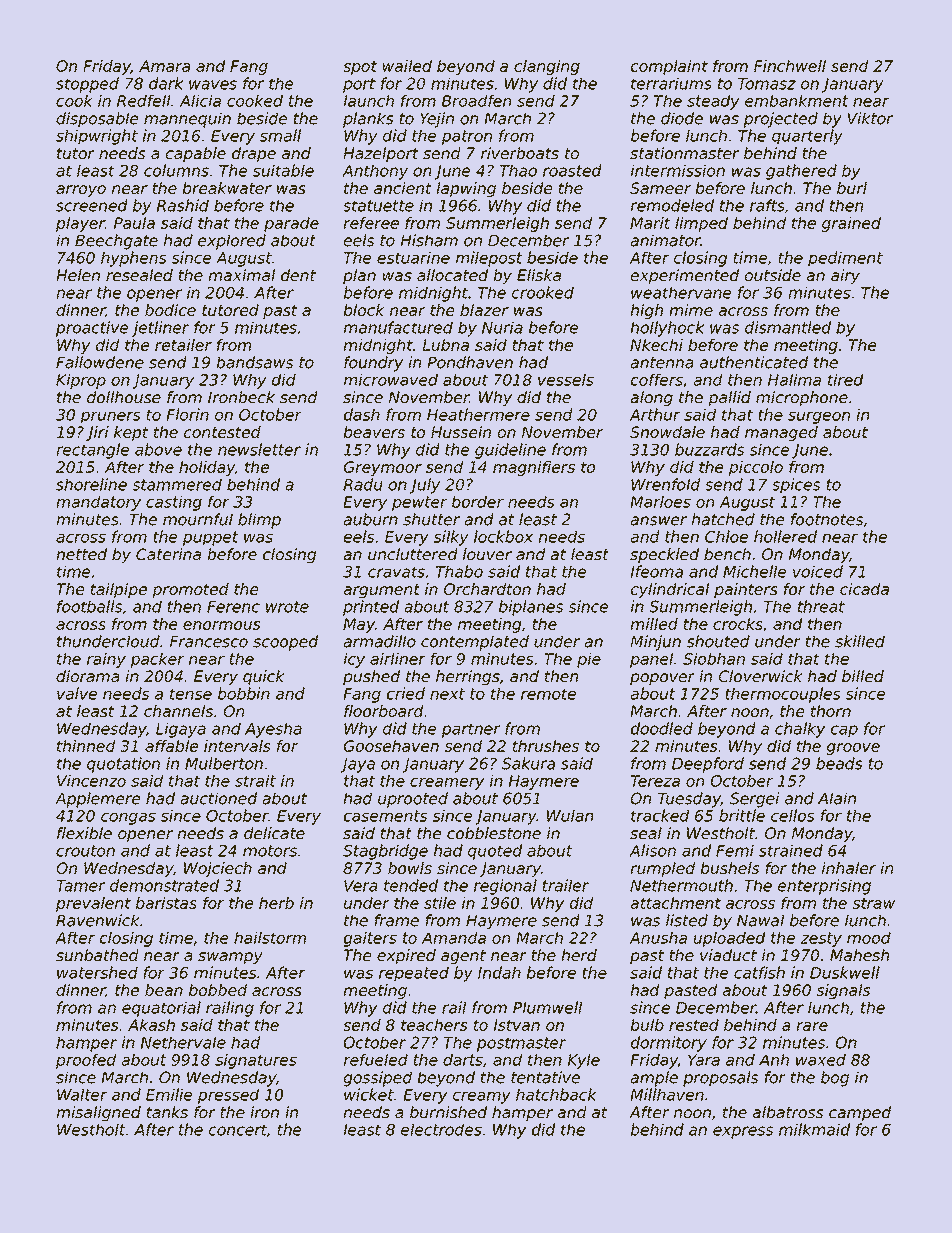 This document has width=952, height=1233. I want to click on regional, so click(505, 887).
